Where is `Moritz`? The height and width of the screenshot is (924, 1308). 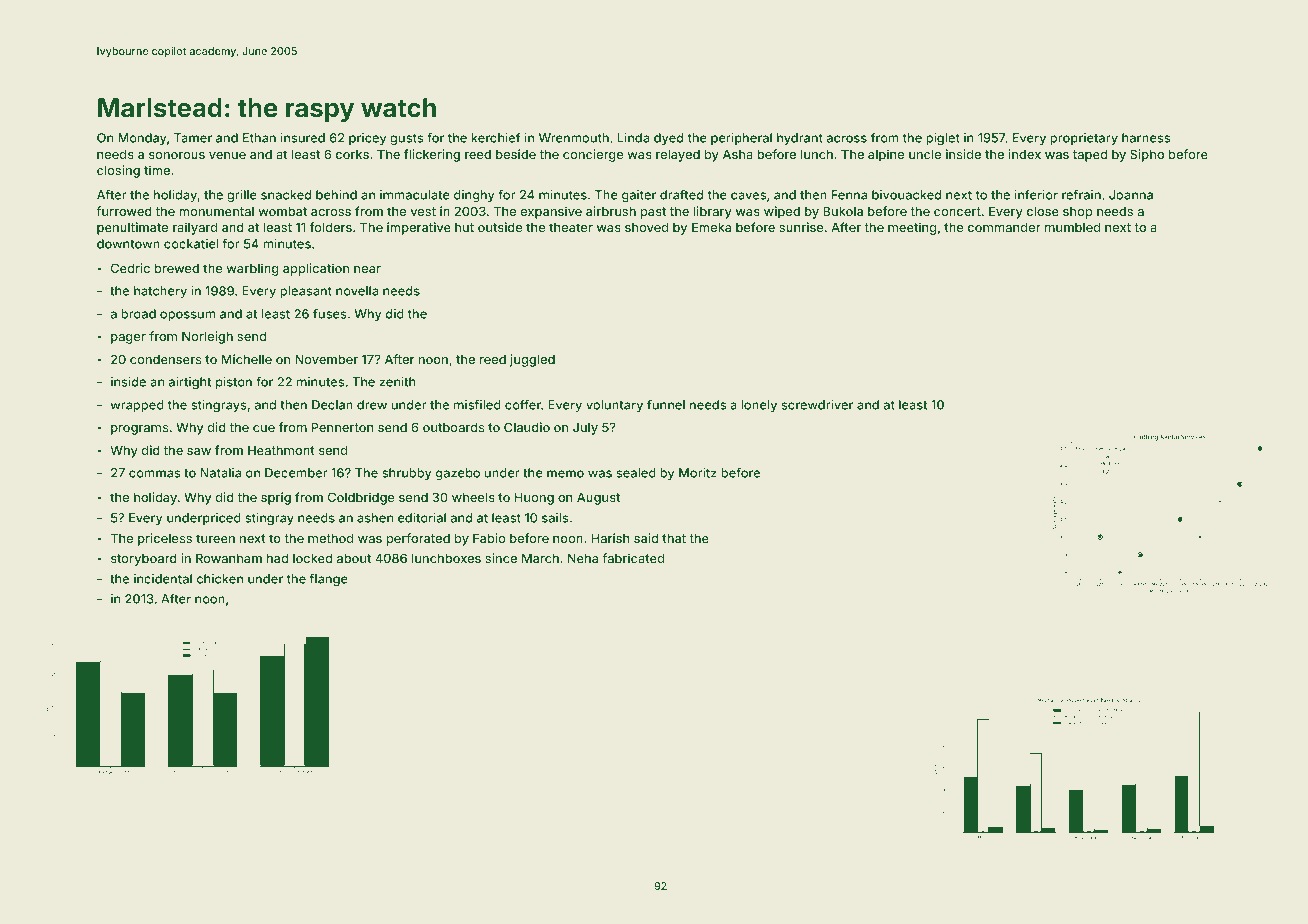 Moritz is located at coordinates (698, 473).
